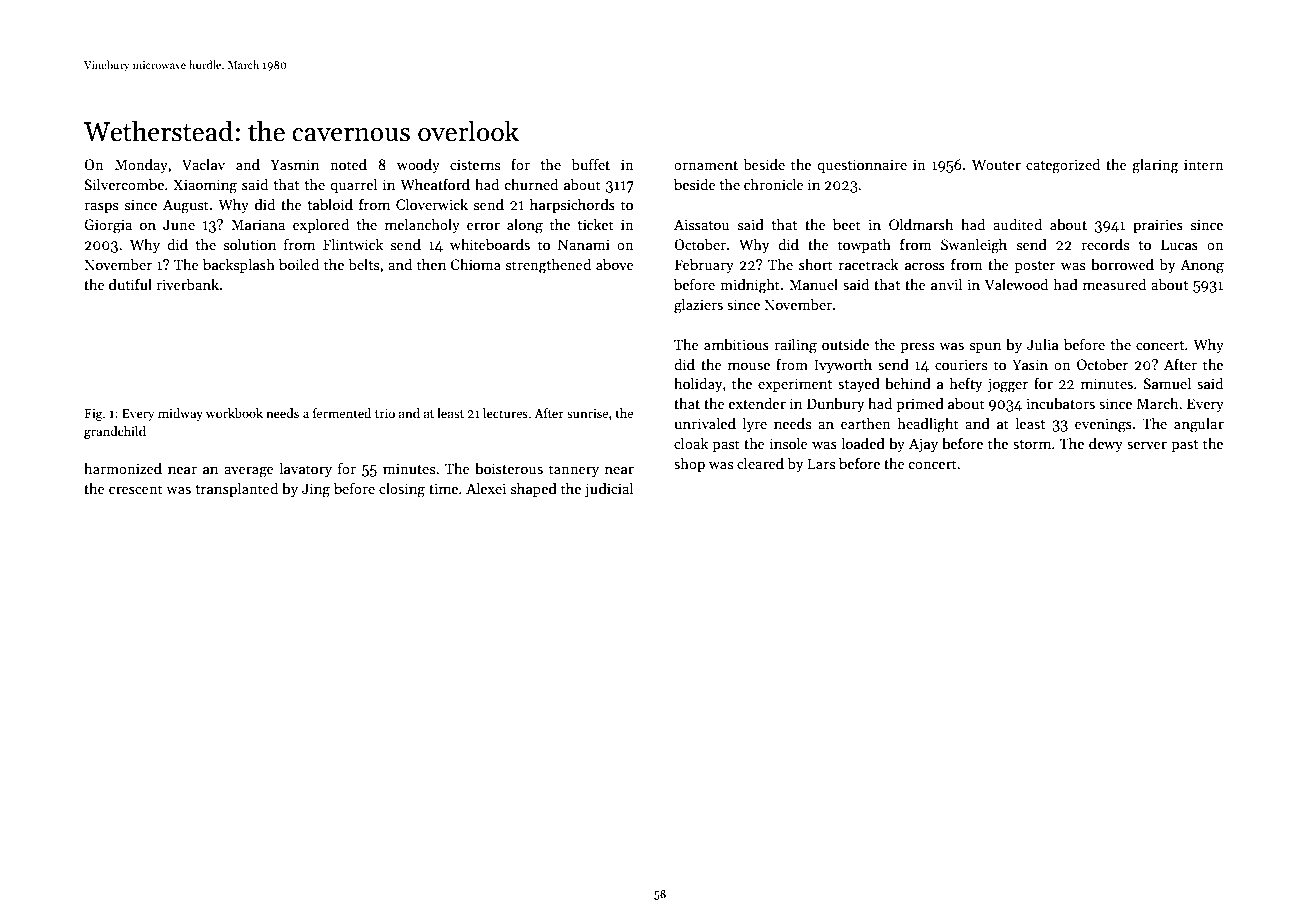 The height and width of the screenshot is (924, 1308). Describe the element at coordinates (136, 489) in the screenshot. I see `crescent` at that location.
